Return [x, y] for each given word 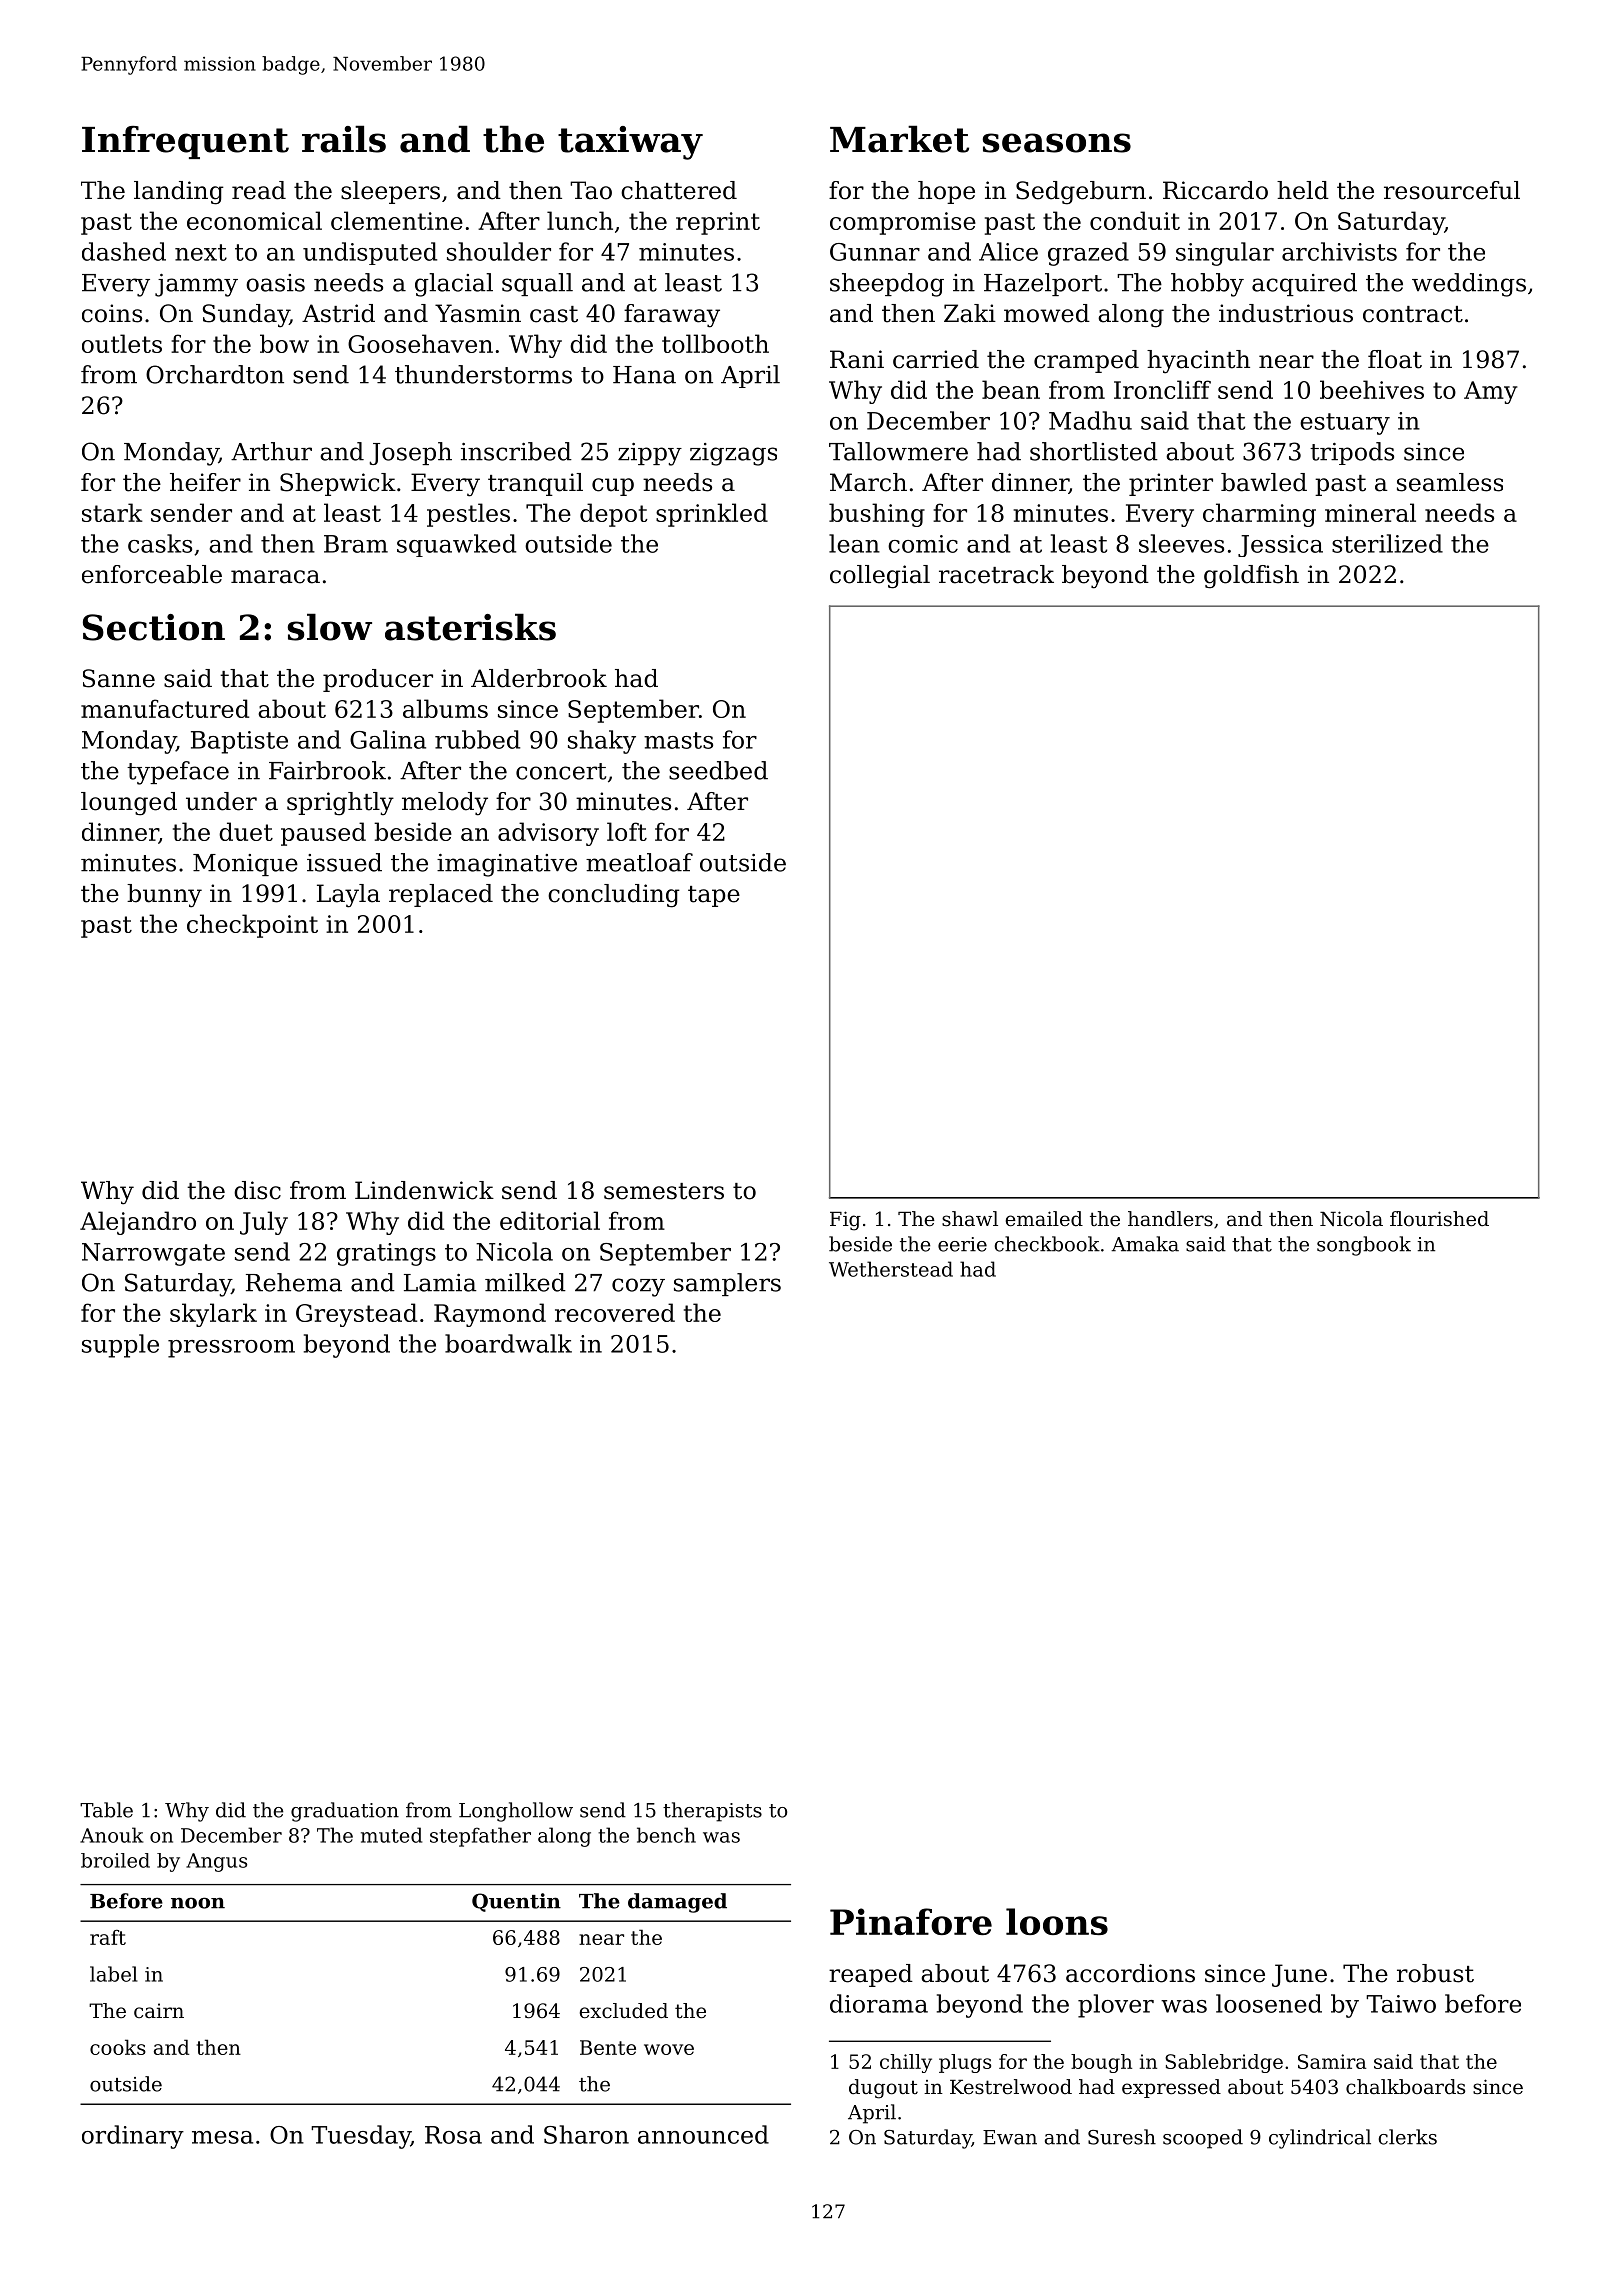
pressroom [231, 1349]
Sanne [119, 678]
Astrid [338, 313]
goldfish [1251, 577]
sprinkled [712, 515]
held [1303, 190]
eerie [962, 1244]
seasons [1057, 143]
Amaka [1145, 1244]
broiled [115, 1860]
